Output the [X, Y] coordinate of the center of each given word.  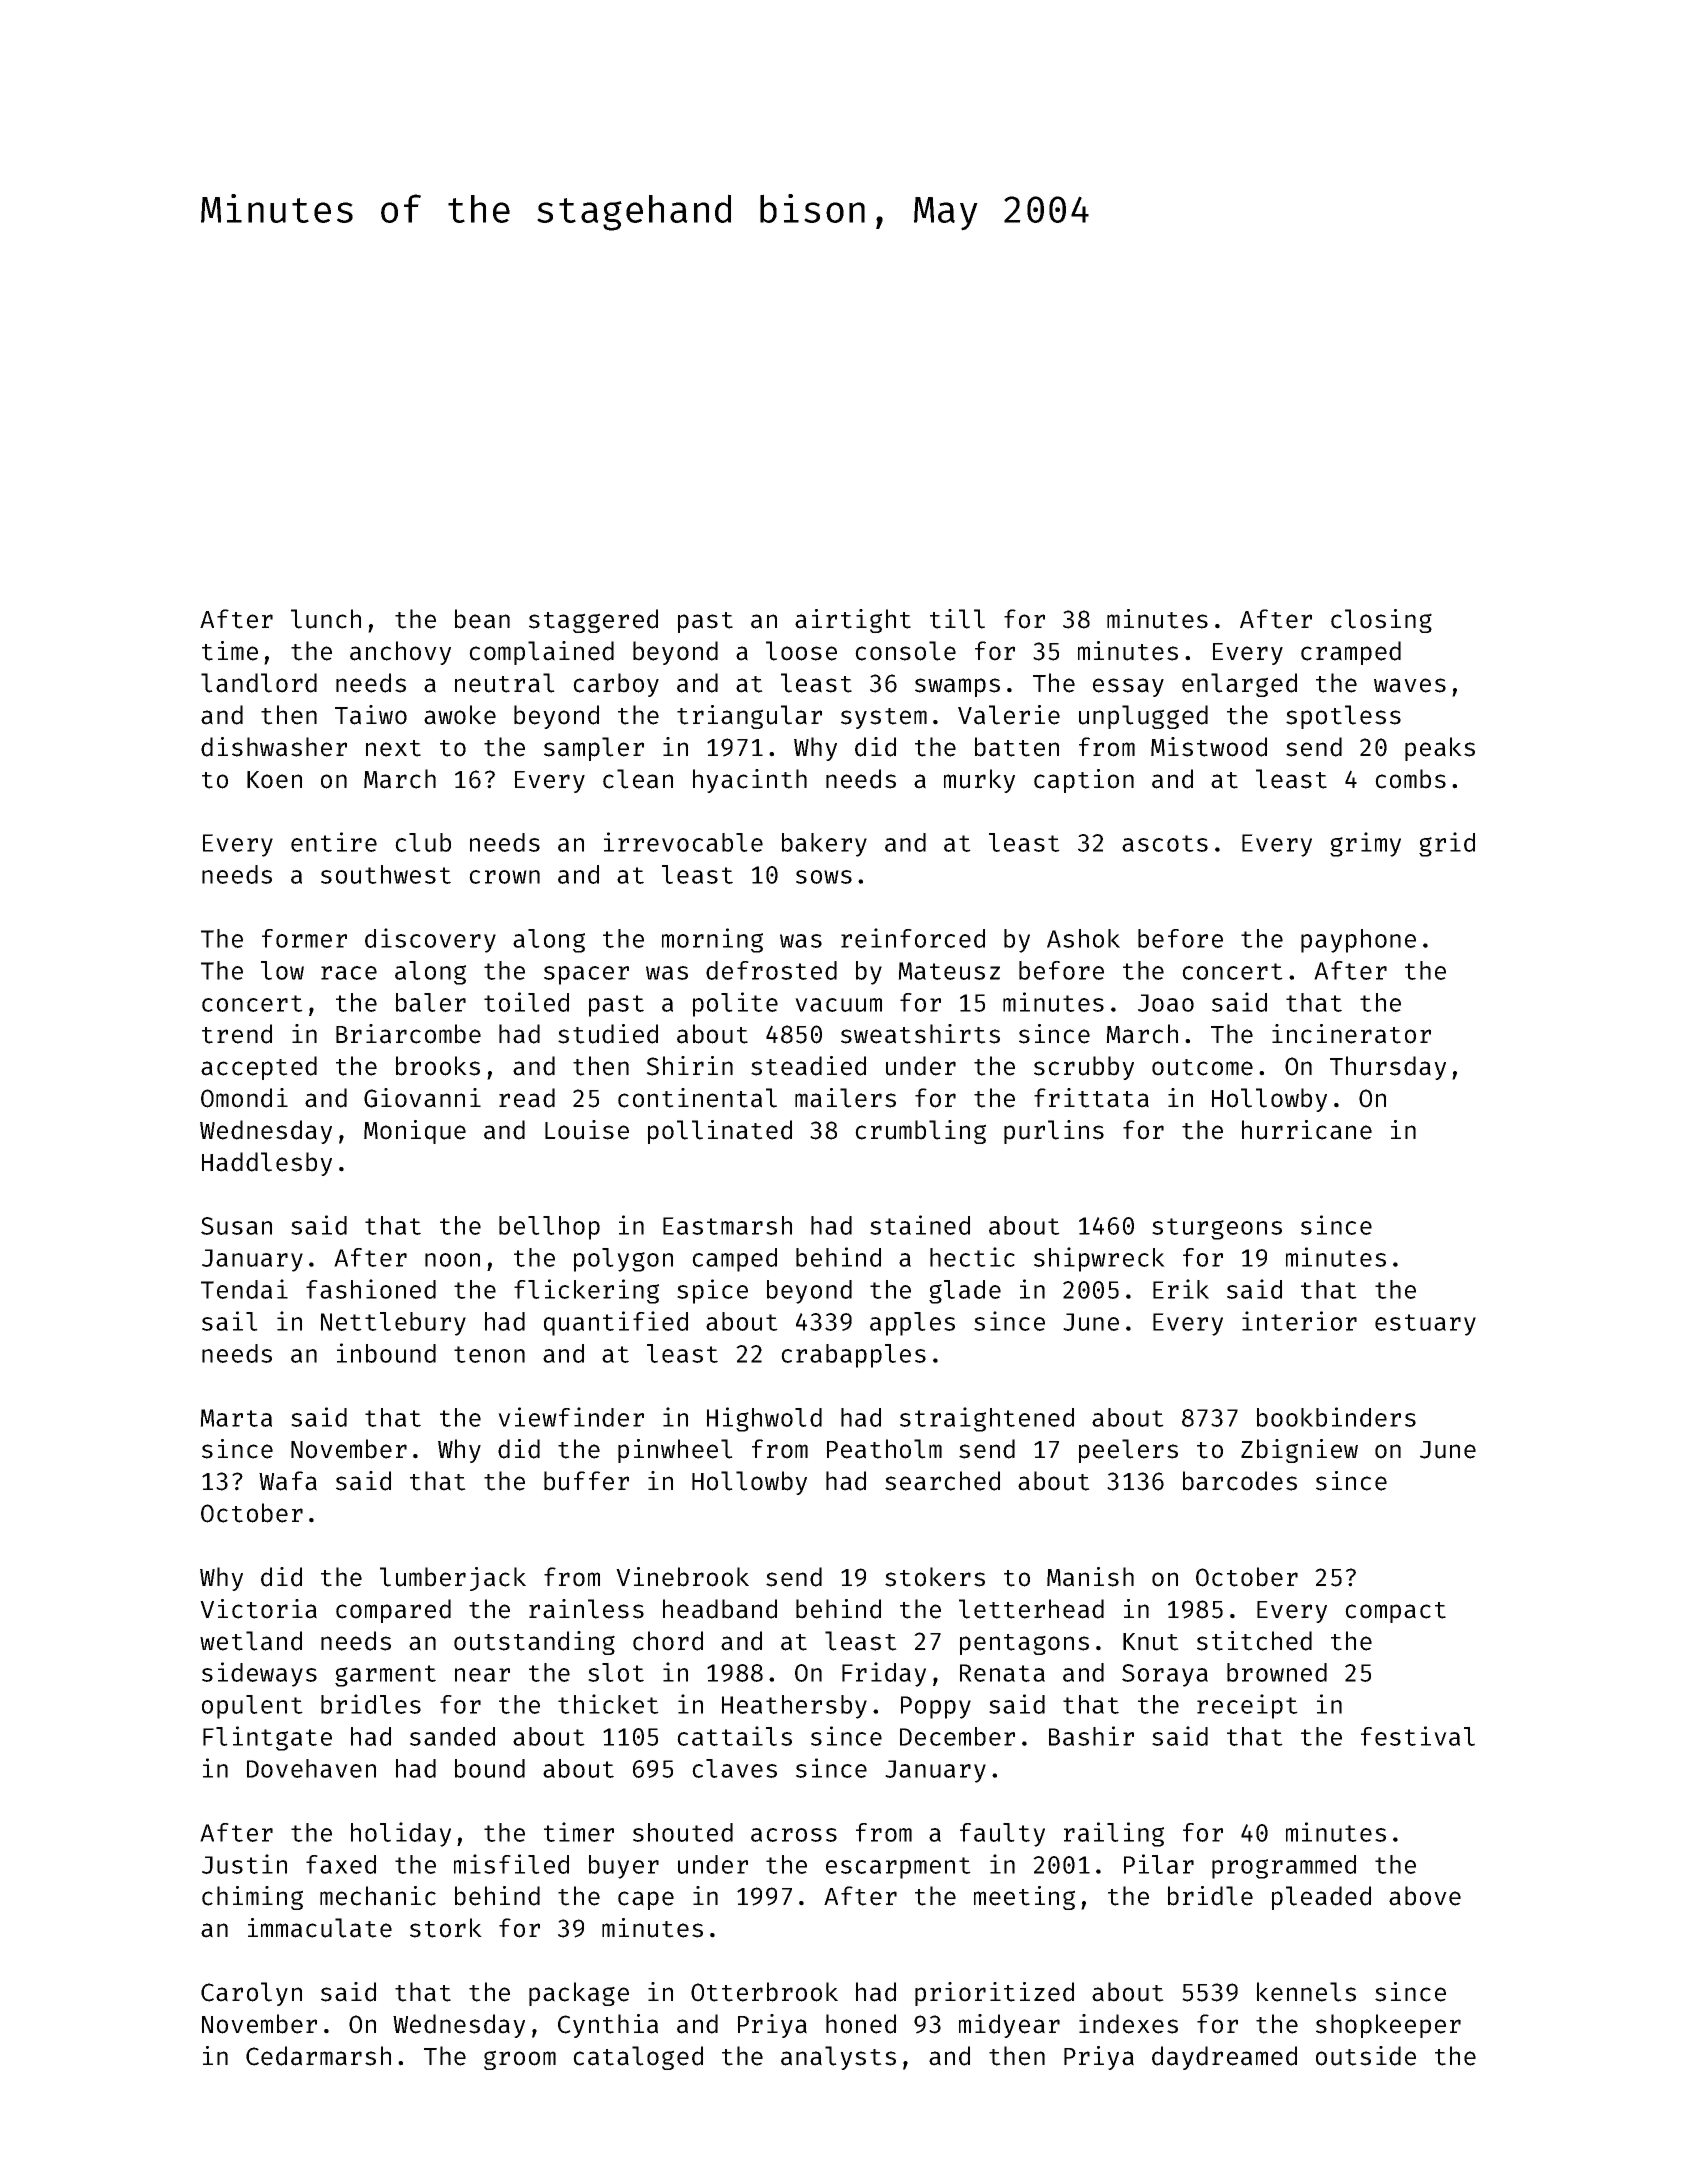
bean [482, 619]
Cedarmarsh [318, 2056]
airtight [853, 621]
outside [1366, 2056]
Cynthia [608, 2026]
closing [1381, 621]
